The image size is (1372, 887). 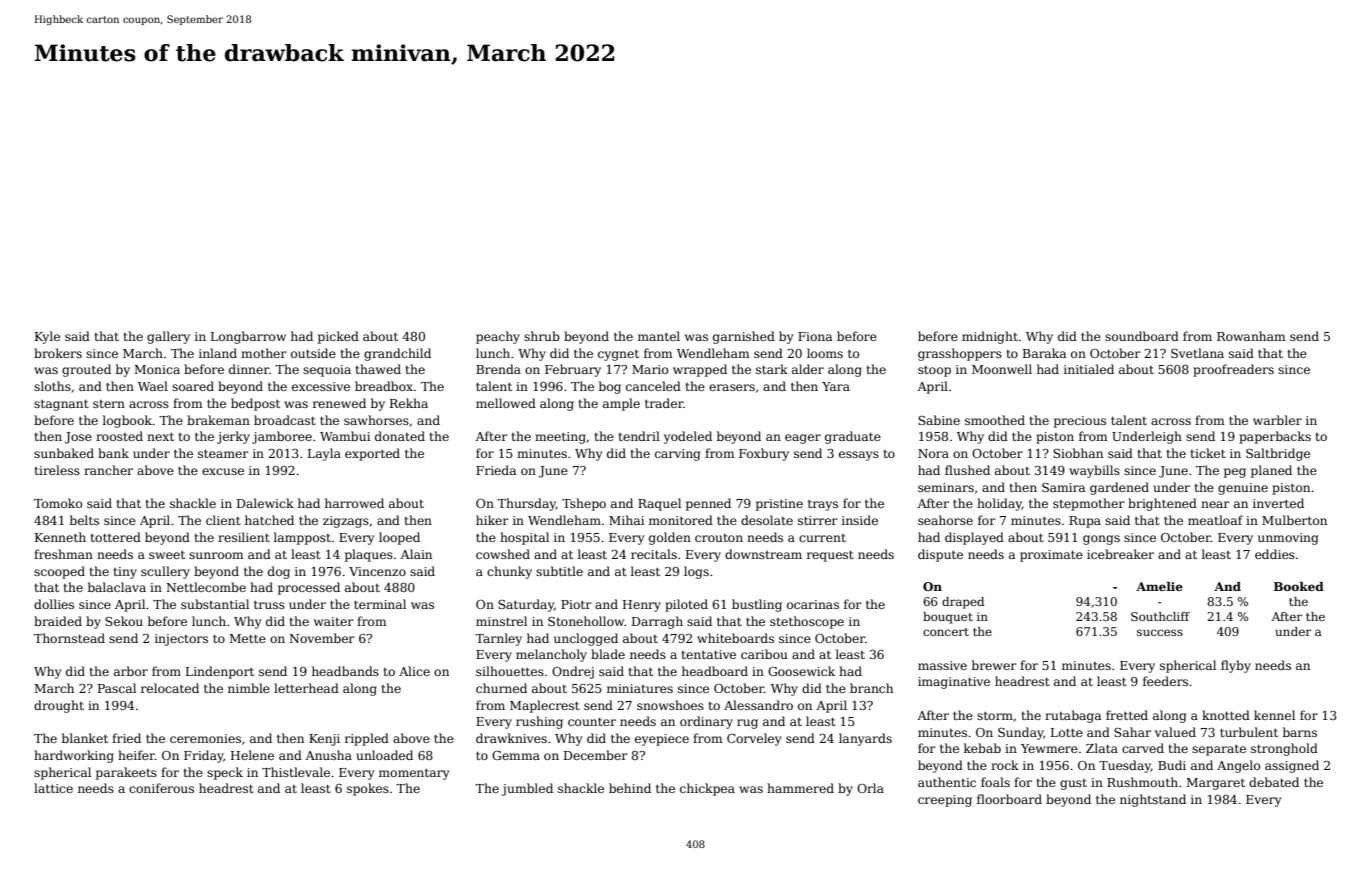 I want to click on dispute, so click(x=940, y=555).
